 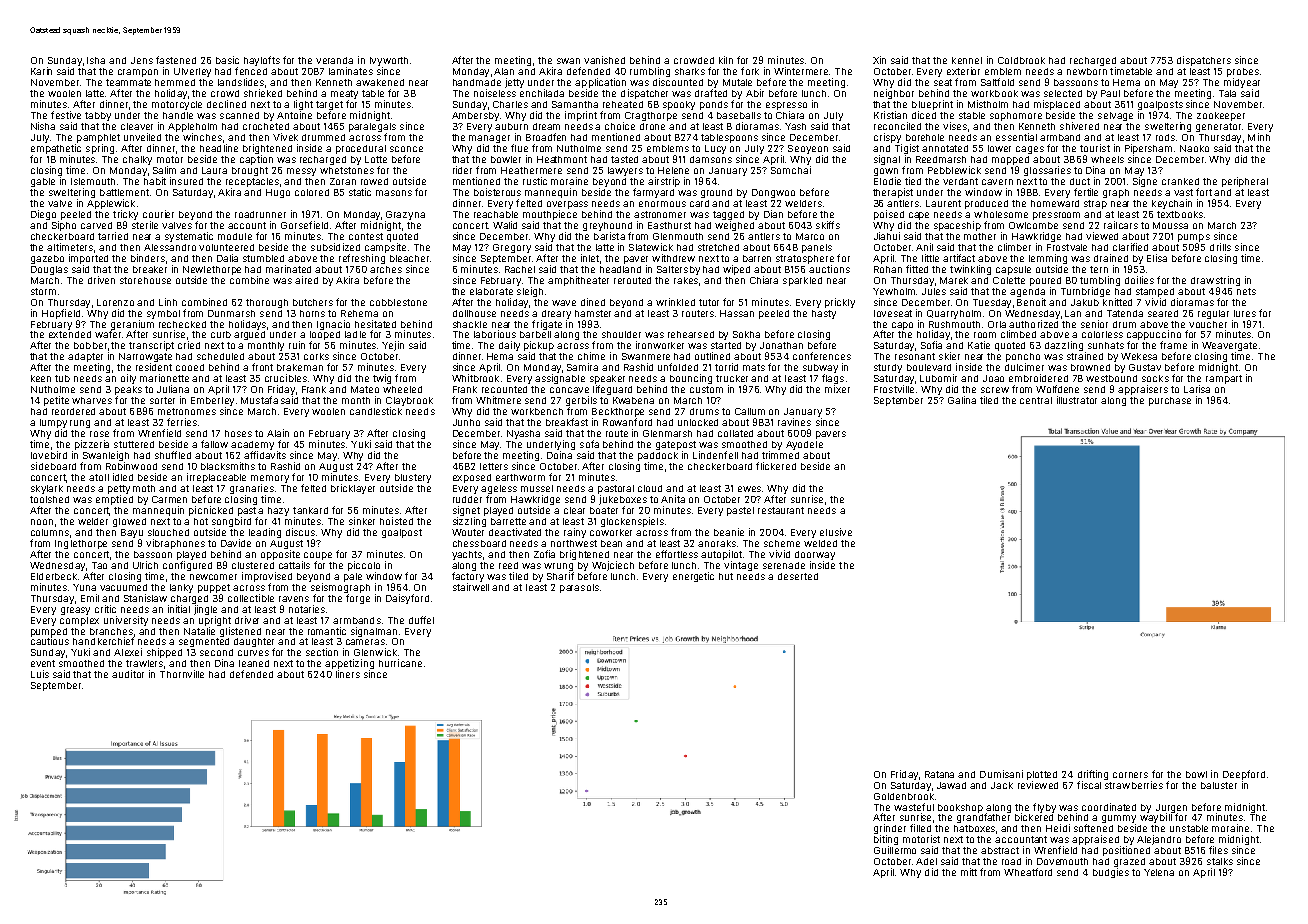 I want to click on Ratana, so click(x=939, y=774).
